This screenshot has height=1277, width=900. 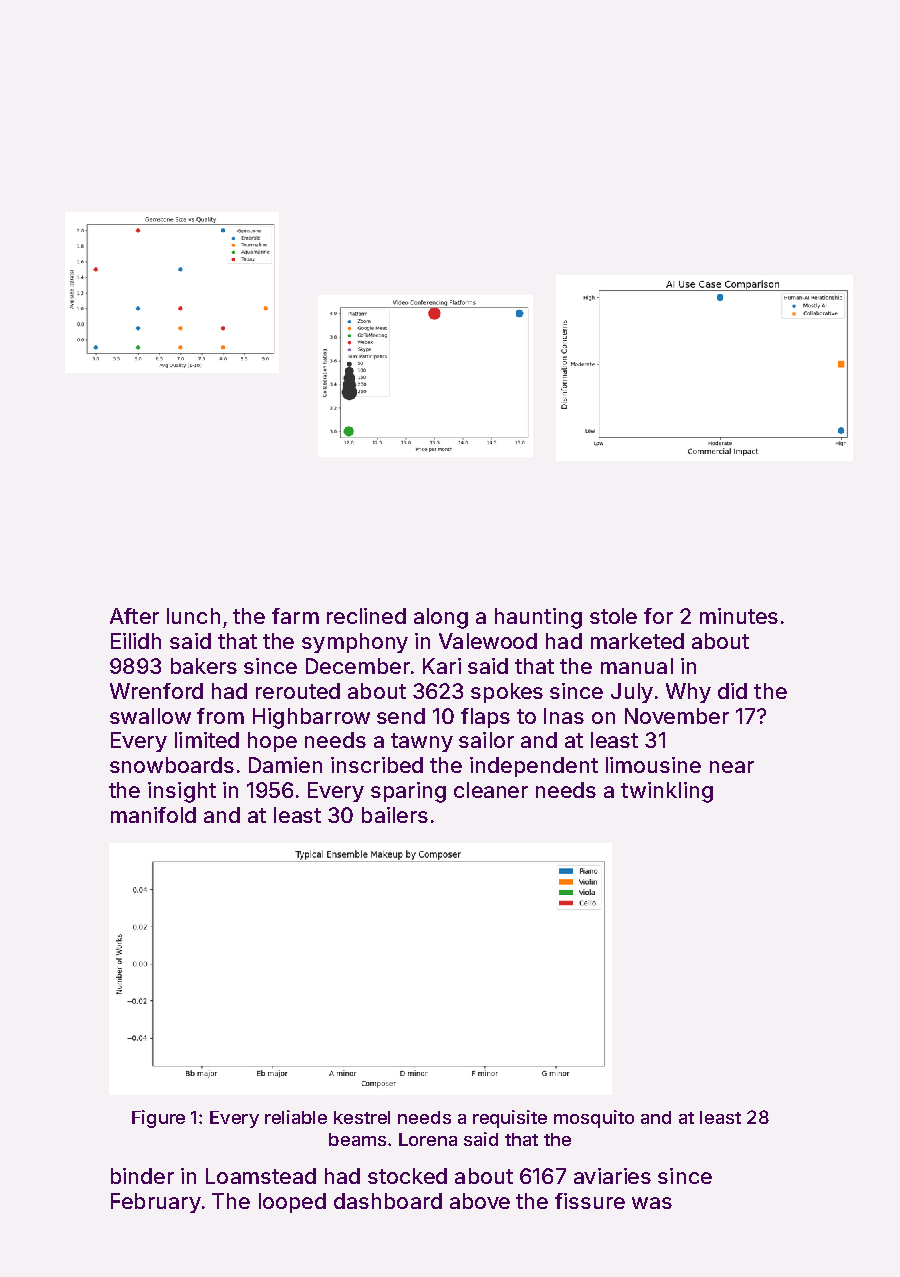 What do you see at coordinates (594, 1119) in the screenshot?
I see `mosquito` at bounding box center [594, 1119].
